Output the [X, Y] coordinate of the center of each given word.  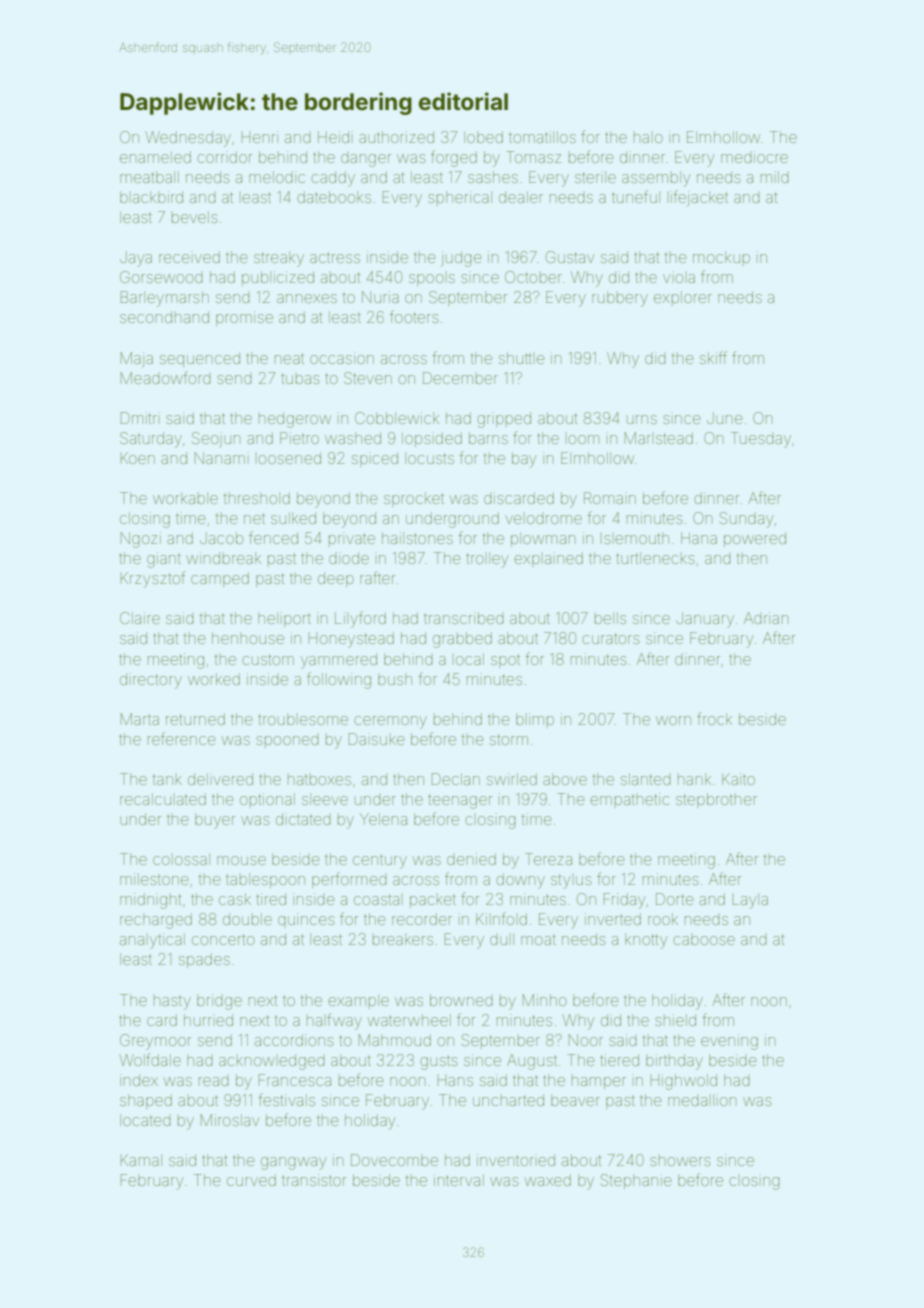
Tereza [548, 859]
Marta [140, 719]
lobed [483, 137]
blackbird [151, 197]
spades [204, 960]
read [214, 1081]
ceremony [390, 722]
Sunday [746, 520]
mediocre [754, 157]
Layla [750, 901]
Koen [137, 458]
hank [694, 779]
